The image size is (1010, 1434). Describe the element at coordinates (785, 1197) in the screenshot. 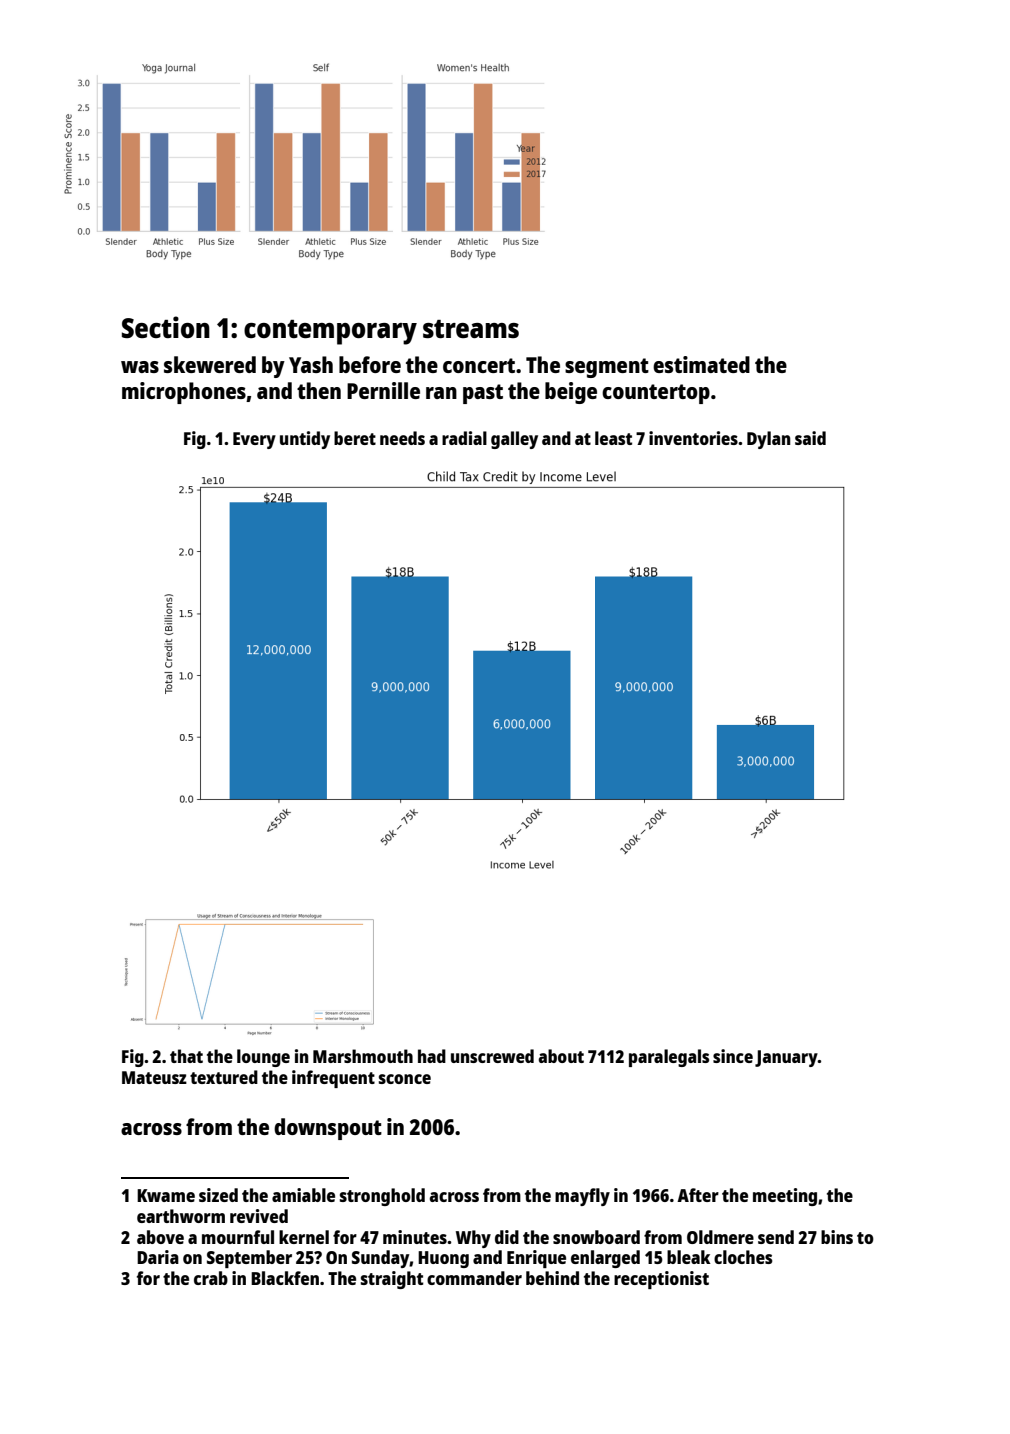

I see `meeting` at that location.
